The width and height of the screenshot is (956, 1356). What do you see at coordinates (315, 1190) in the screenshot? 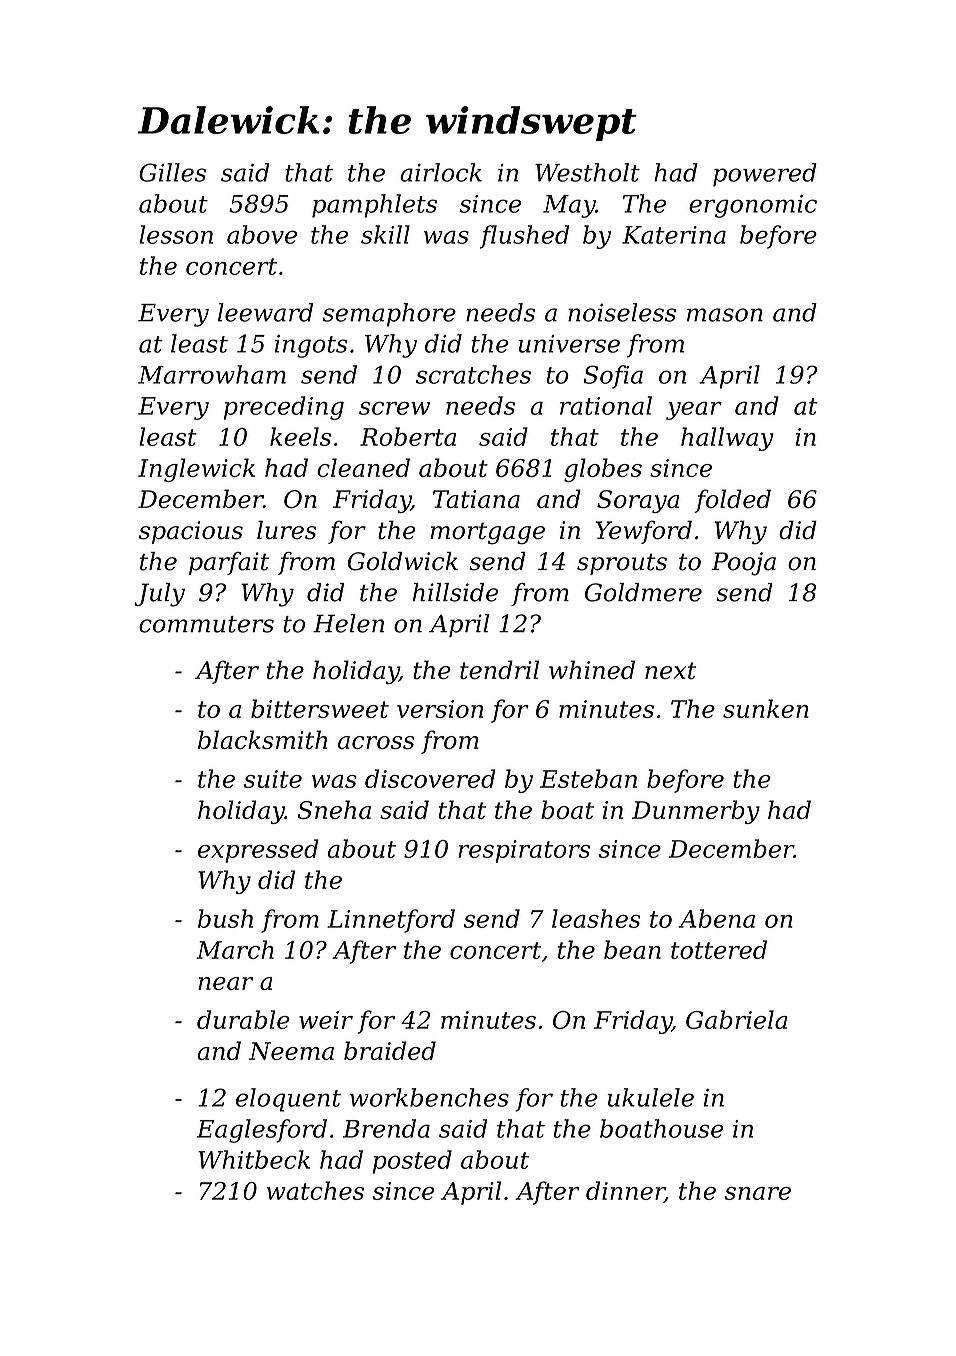
I see `watches` at bounding box center [315, 1190].
